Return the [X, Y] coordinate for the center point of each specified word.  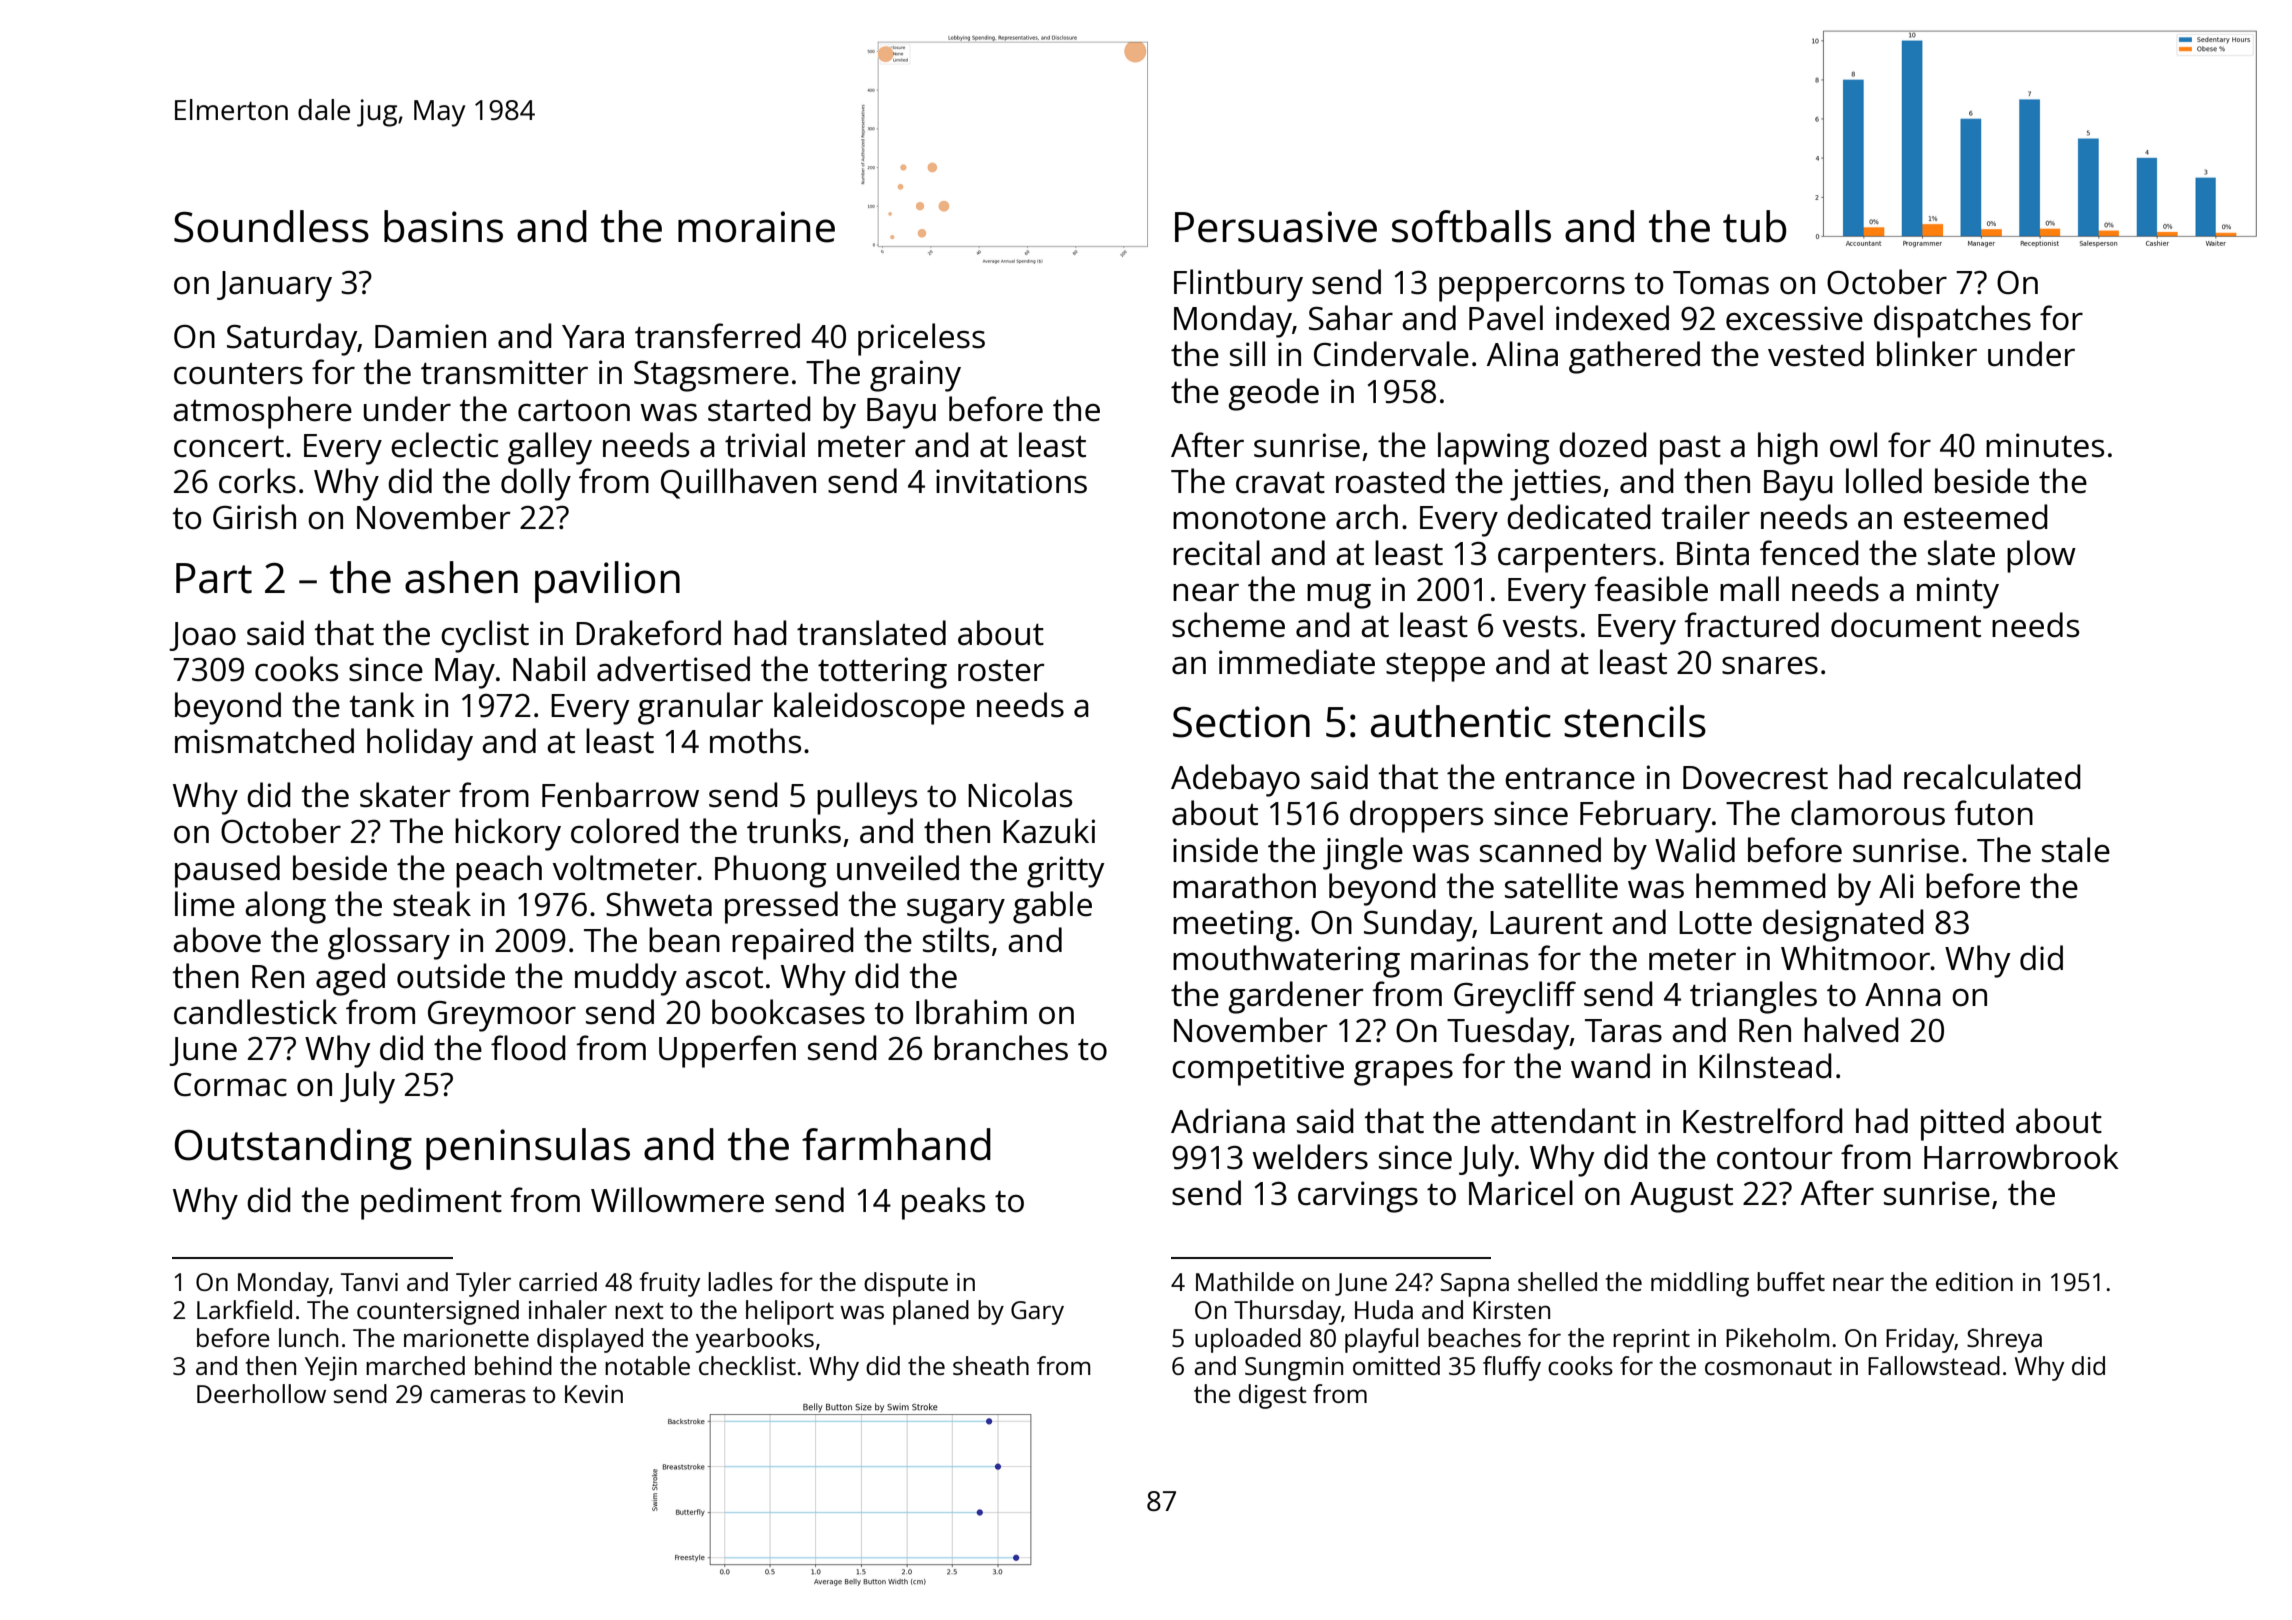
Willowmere [677, 1200]
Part [214, 578]
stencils [1635, 721]
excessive [1794, 318]
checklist [747, 1365]
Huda [1384, 1309]
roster [1001, 671]
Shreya [2004, 1340]
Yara [593, 337]
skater [405, 795]
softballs [1471, 226]
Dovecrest [1755, 778]
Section [1241, 722]
